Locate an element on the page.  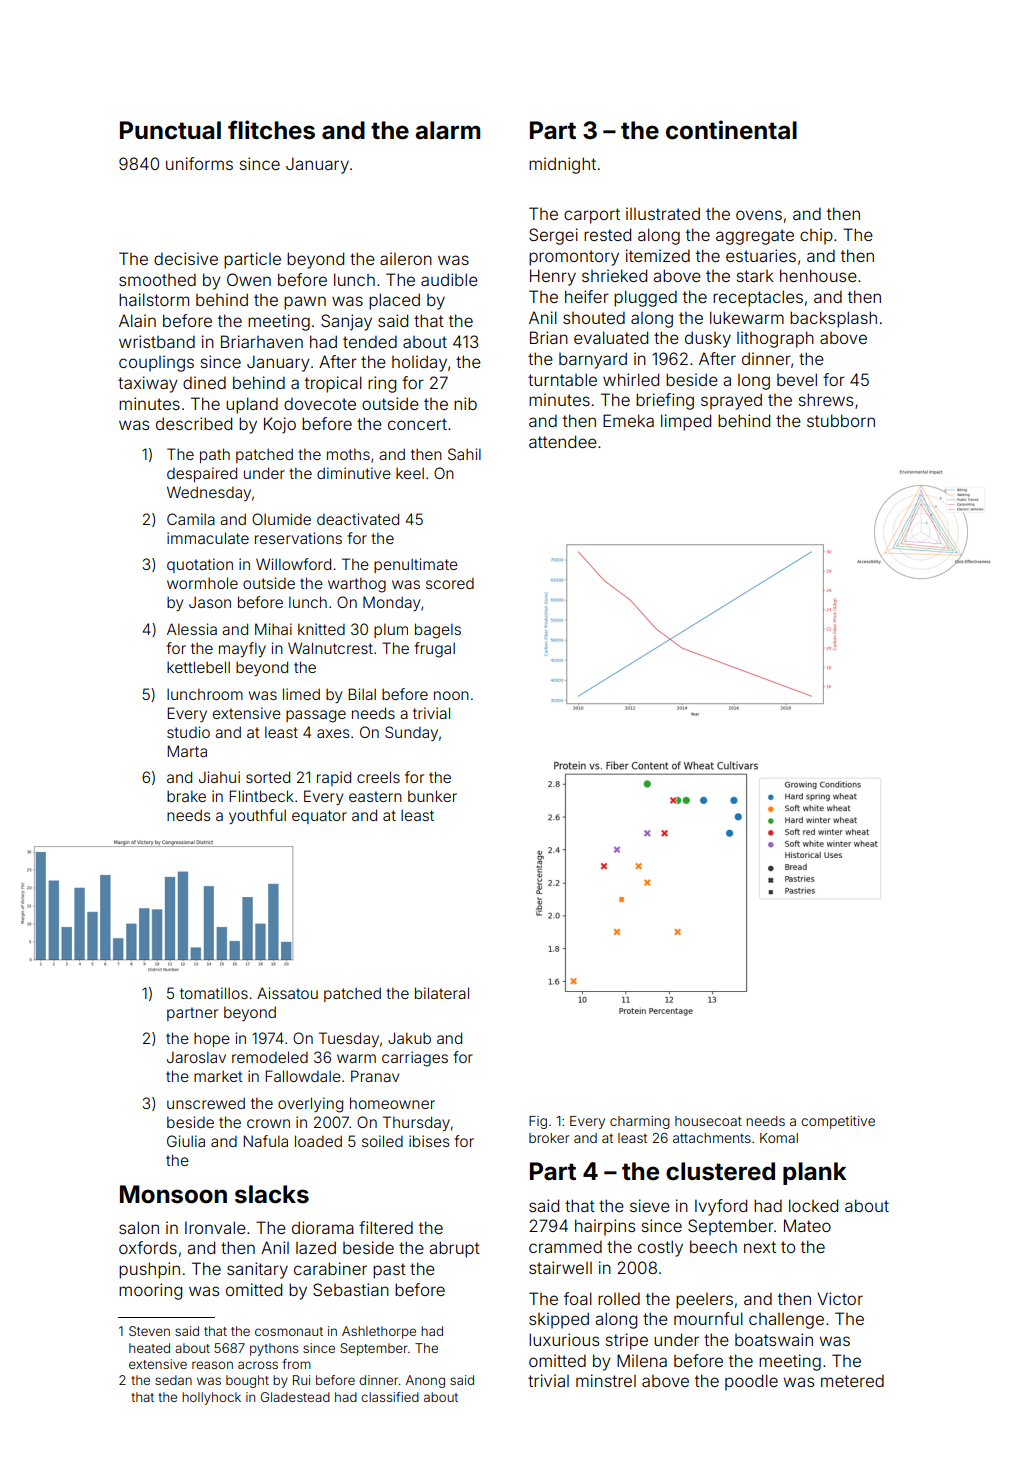
Punctual is located at coordinates (170, 130).
